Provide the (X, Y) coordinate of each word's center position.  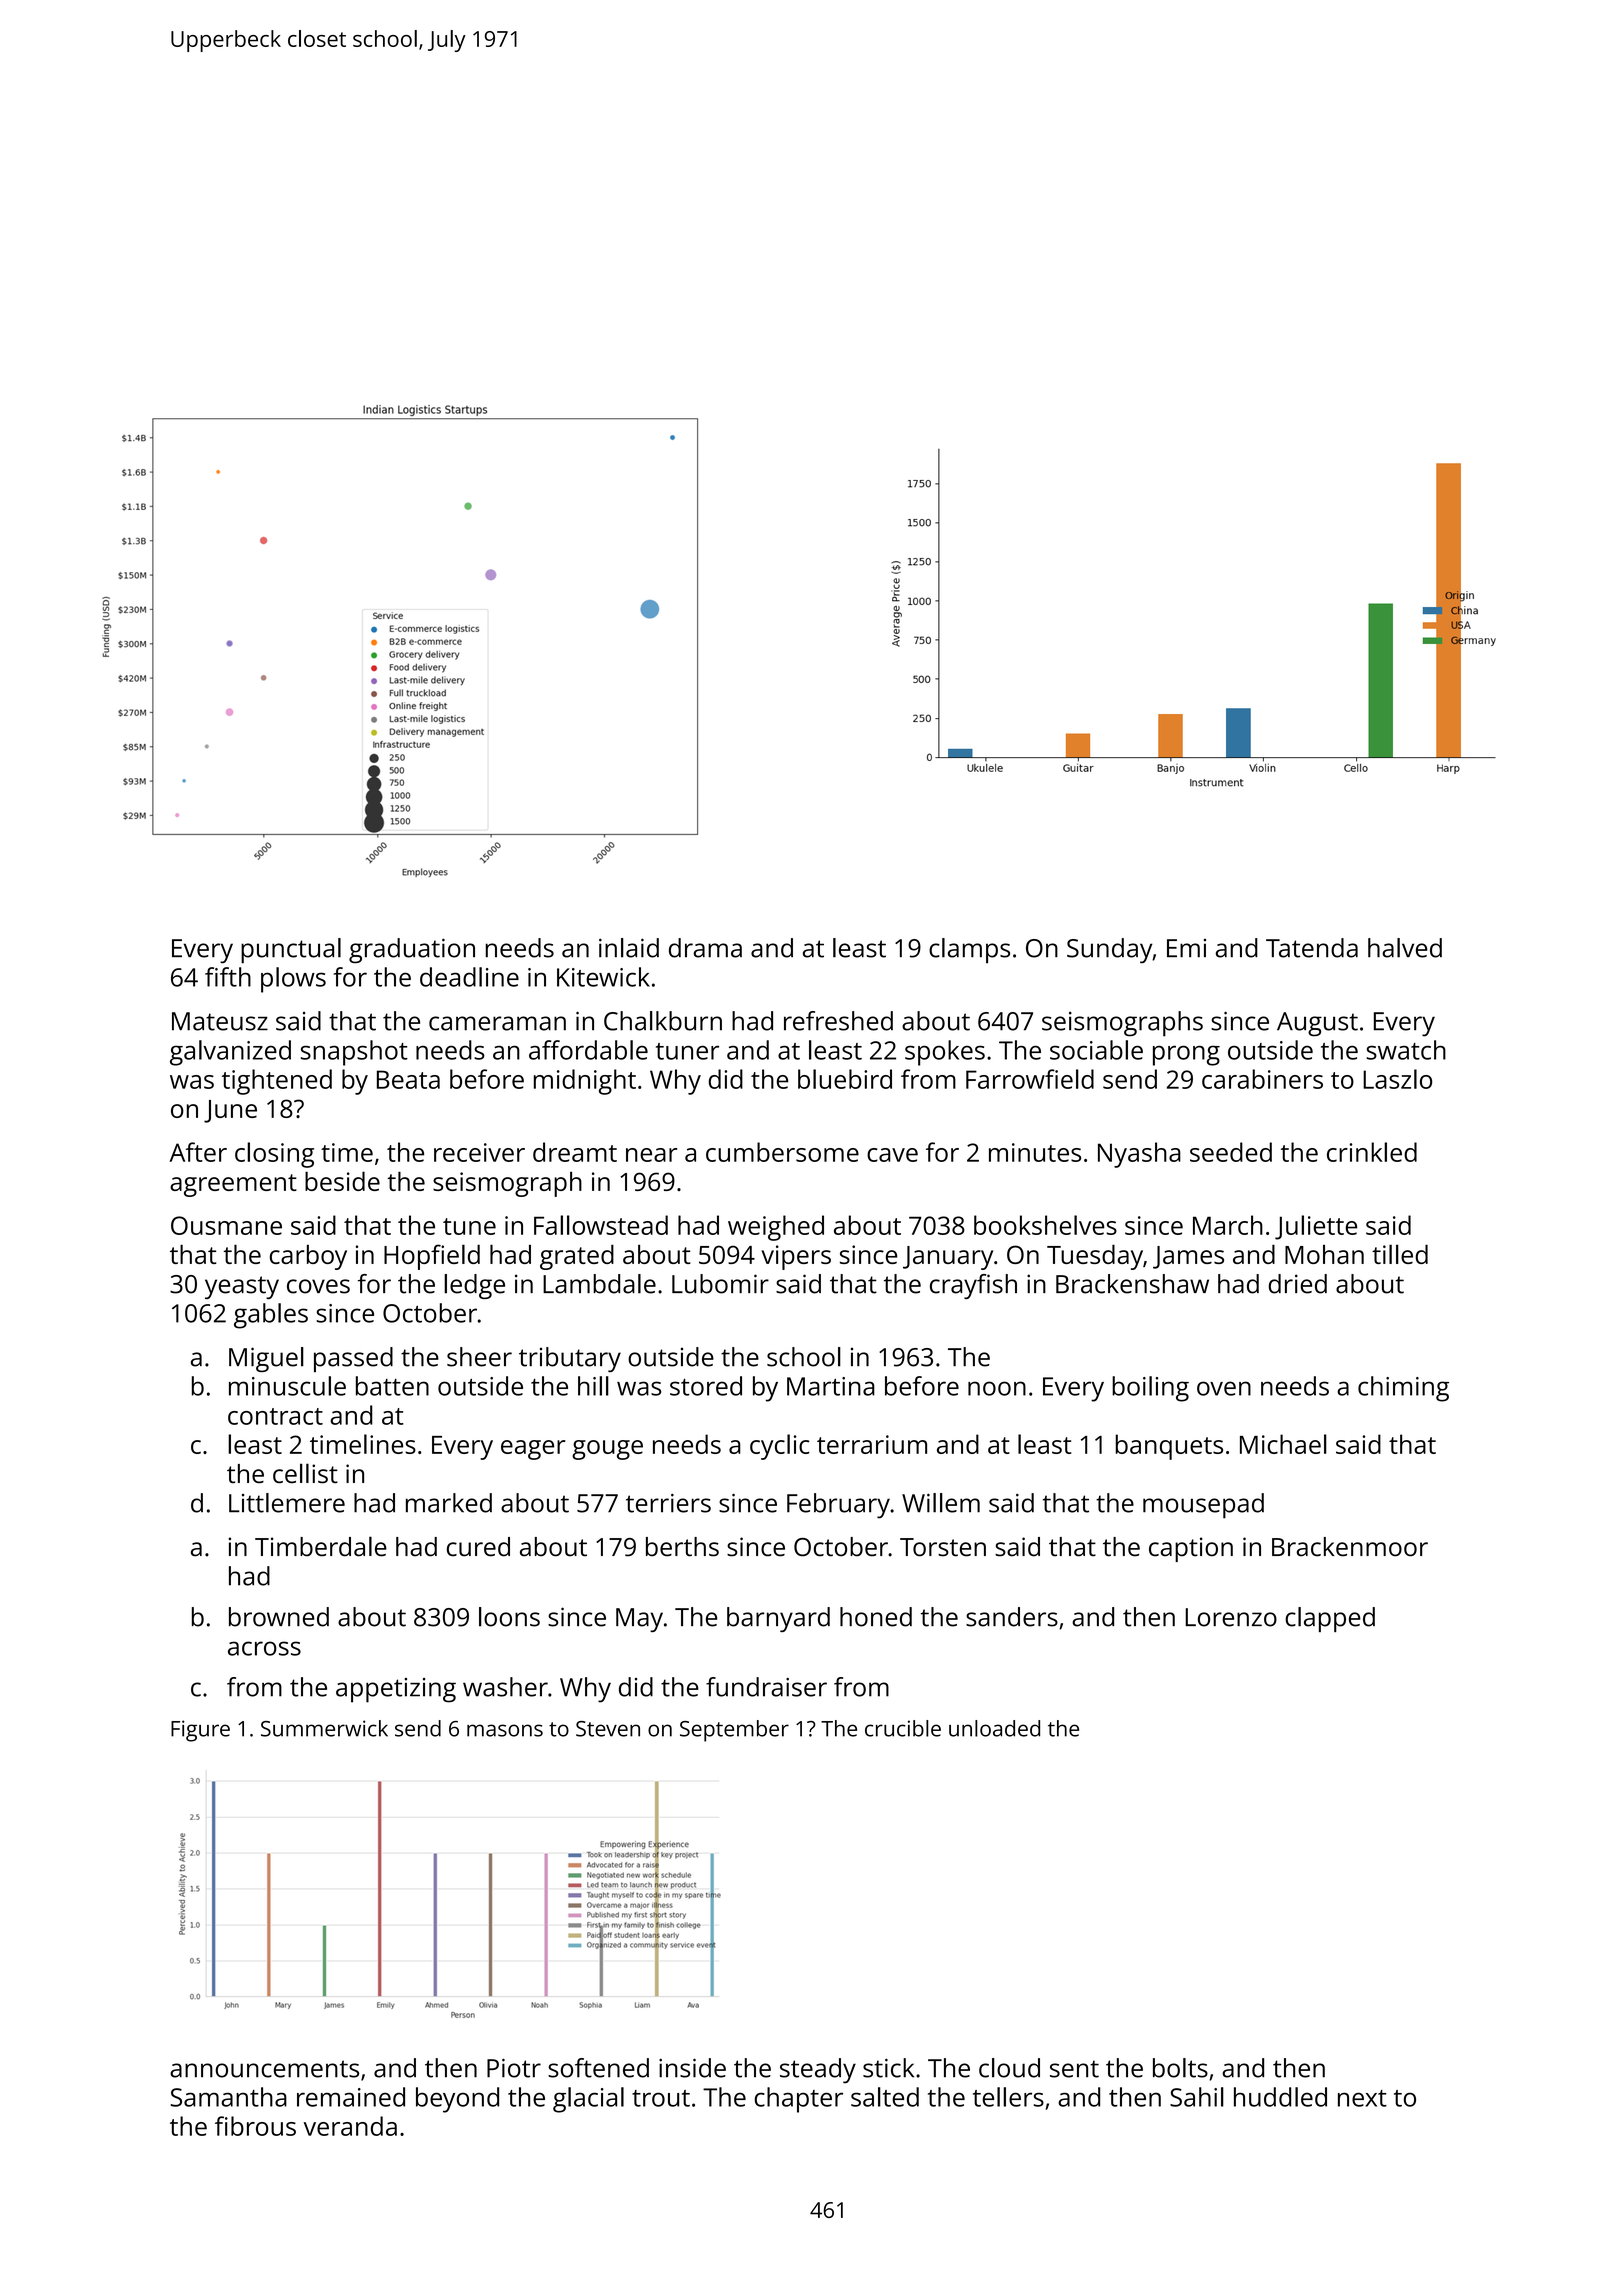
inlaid (629, 948)
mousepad (1203, 1506)
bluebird (845, 1079)
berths (682, 1547)
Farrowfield (1030, 1079)
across (264, 1648)
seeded (1231, 1152)
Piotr (514, 2068)
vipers (796, 1257)
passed (353, 1359)
